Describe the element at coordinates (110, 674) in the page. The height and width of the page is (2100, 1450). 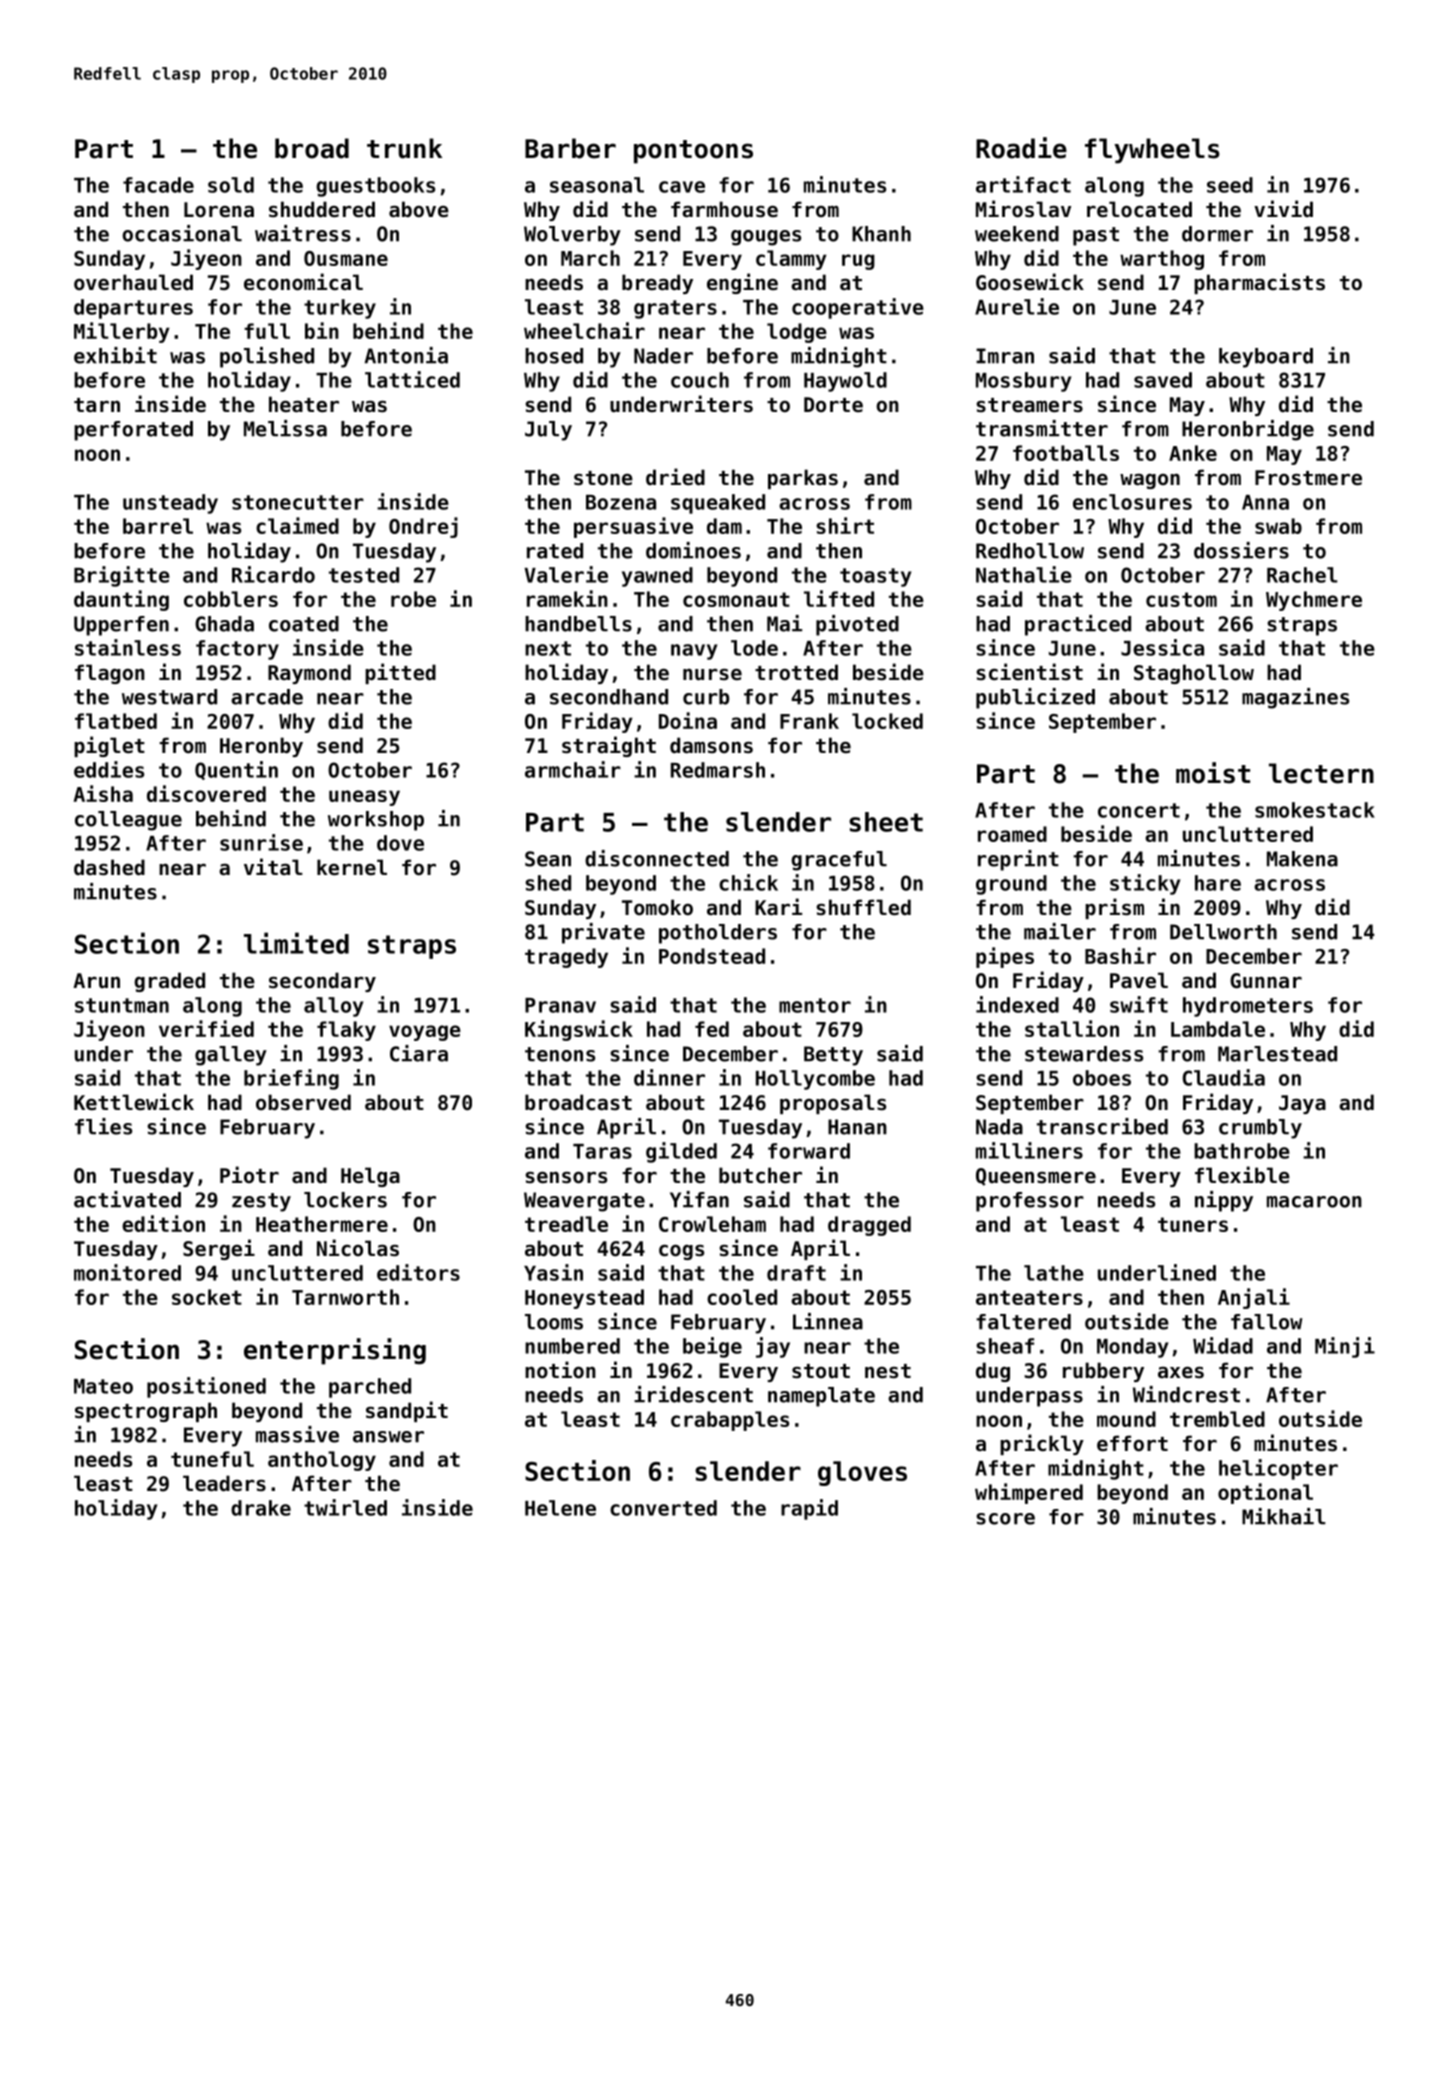
I see `flagon` at that location.
